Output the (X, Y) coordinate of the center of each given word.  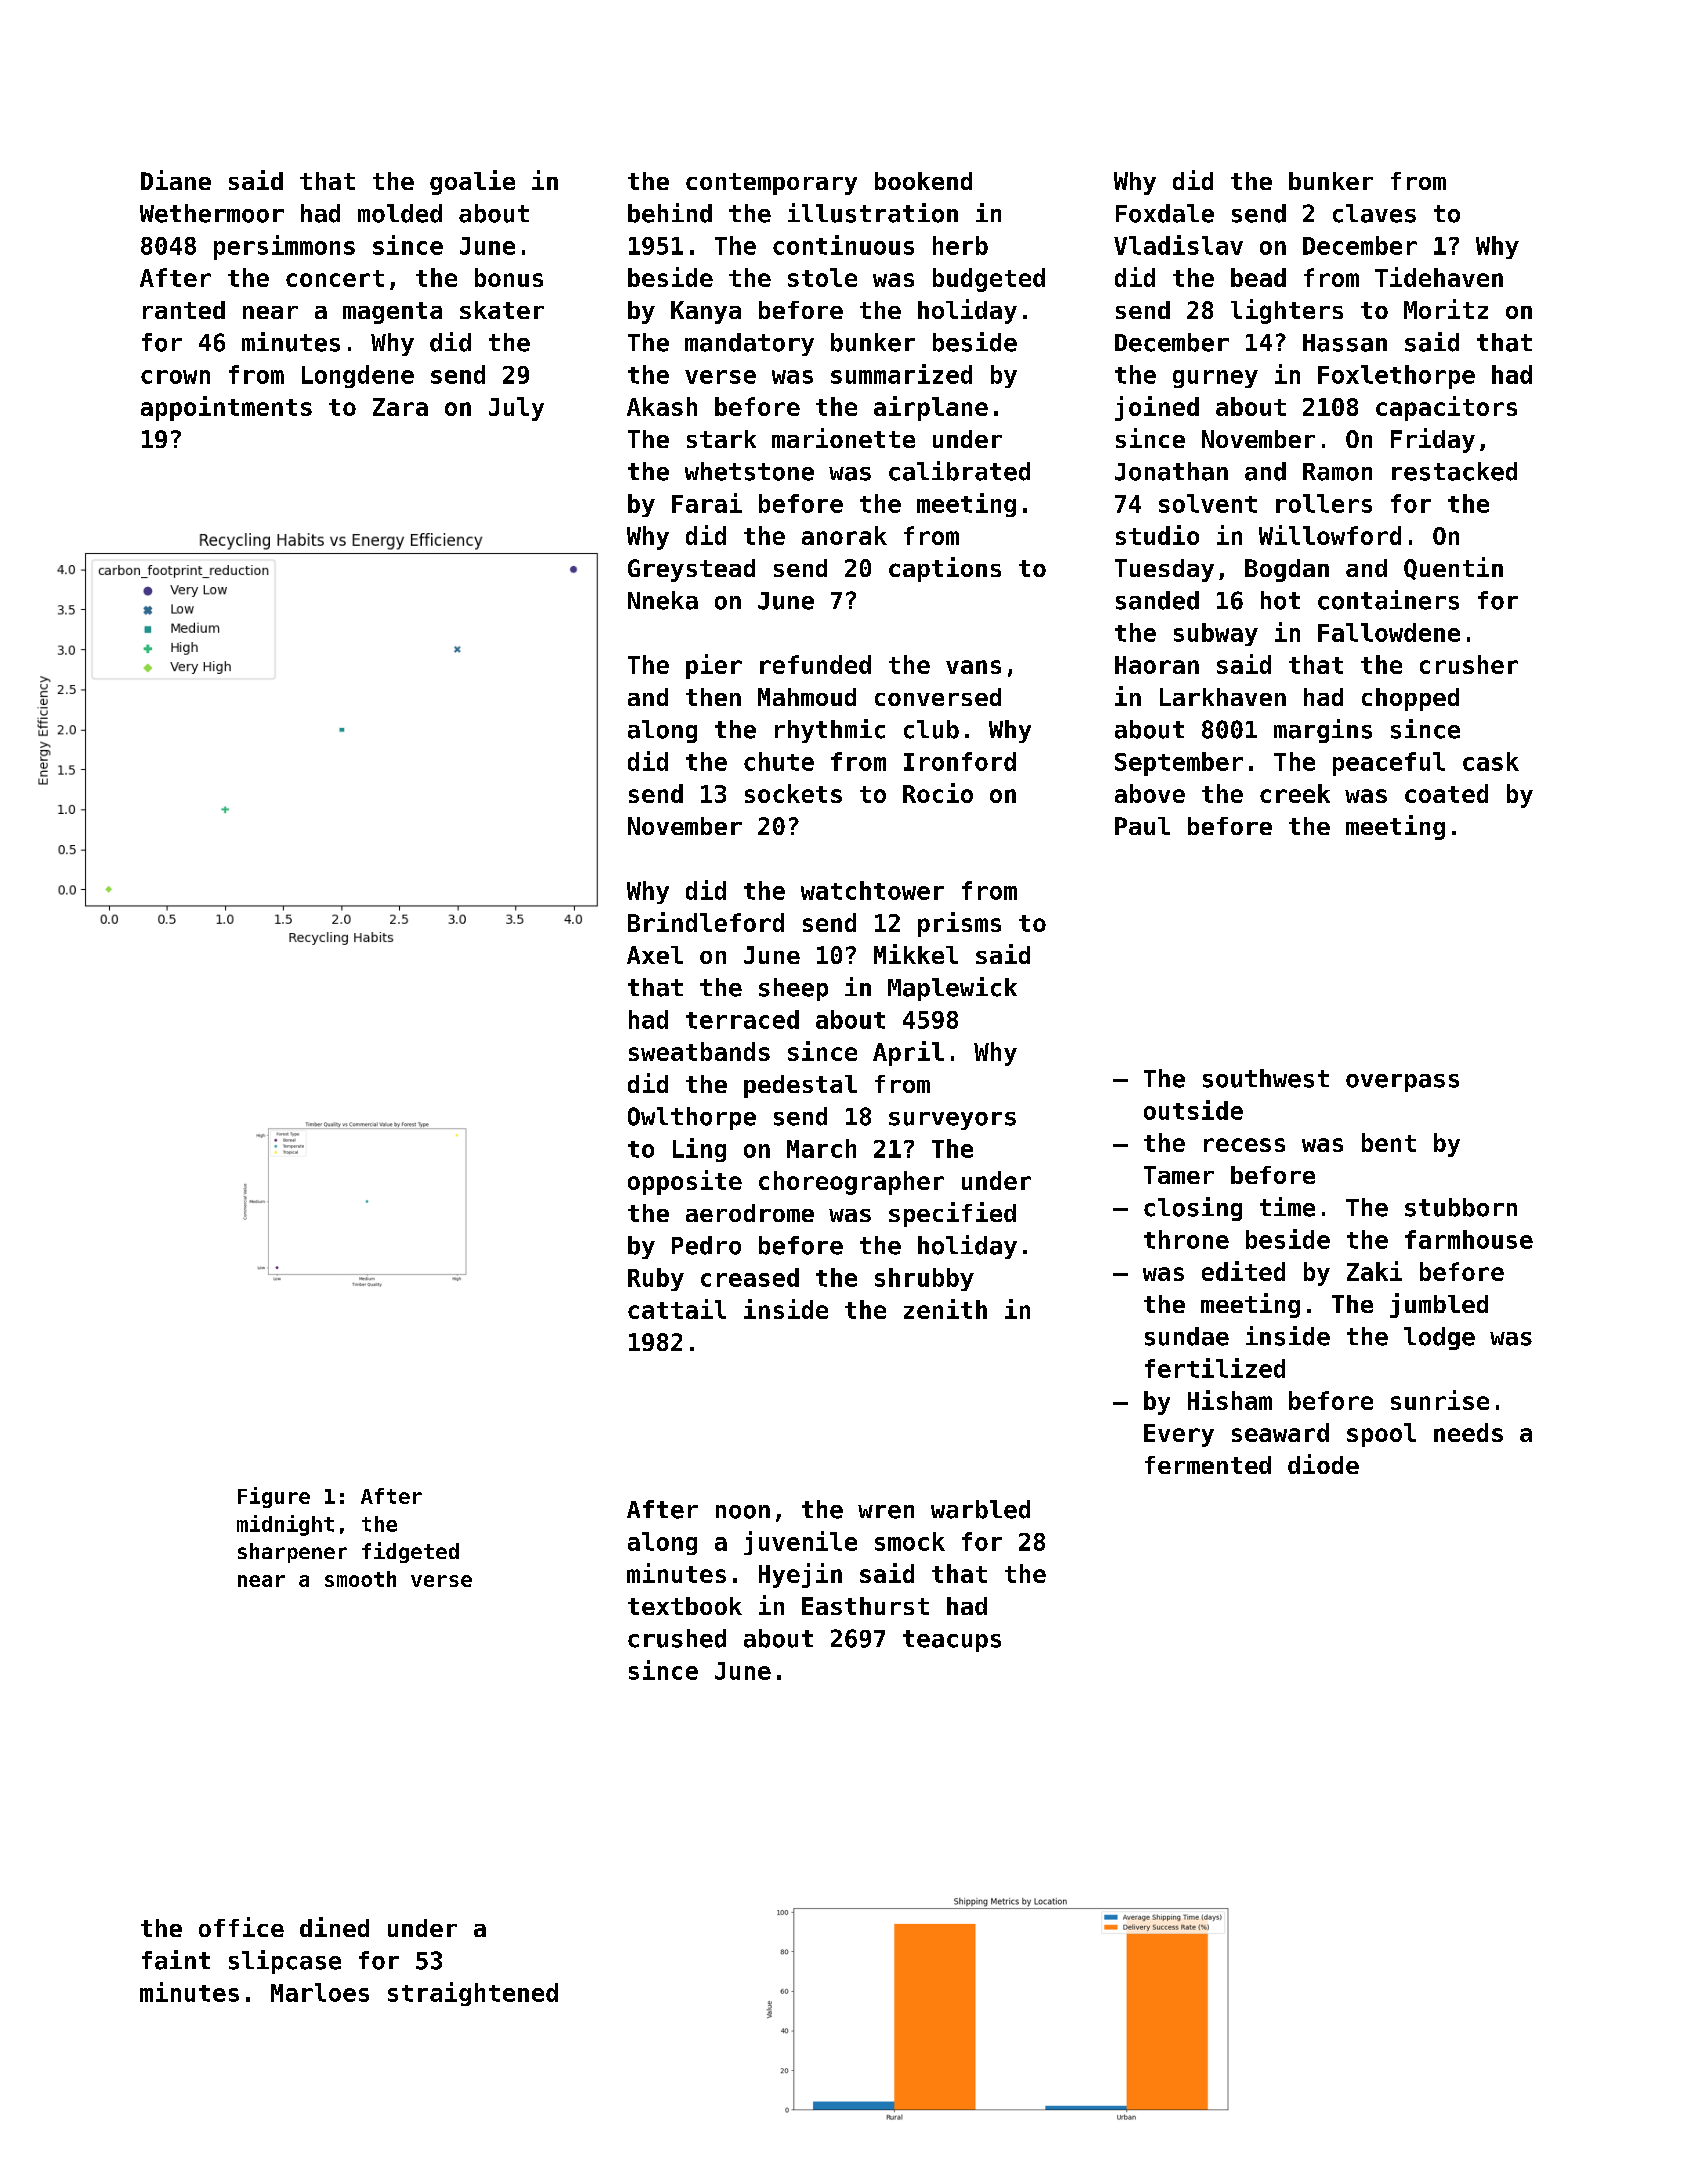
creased (750, 1277)
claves (1374, 213)
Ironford (960, 761)
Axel (655, 955)
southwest (1266, 1078)
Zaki (1374, 1271)
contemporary (771, 184)
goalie (472, 182)
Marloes (320, 1992)
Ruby (656, 1279)
